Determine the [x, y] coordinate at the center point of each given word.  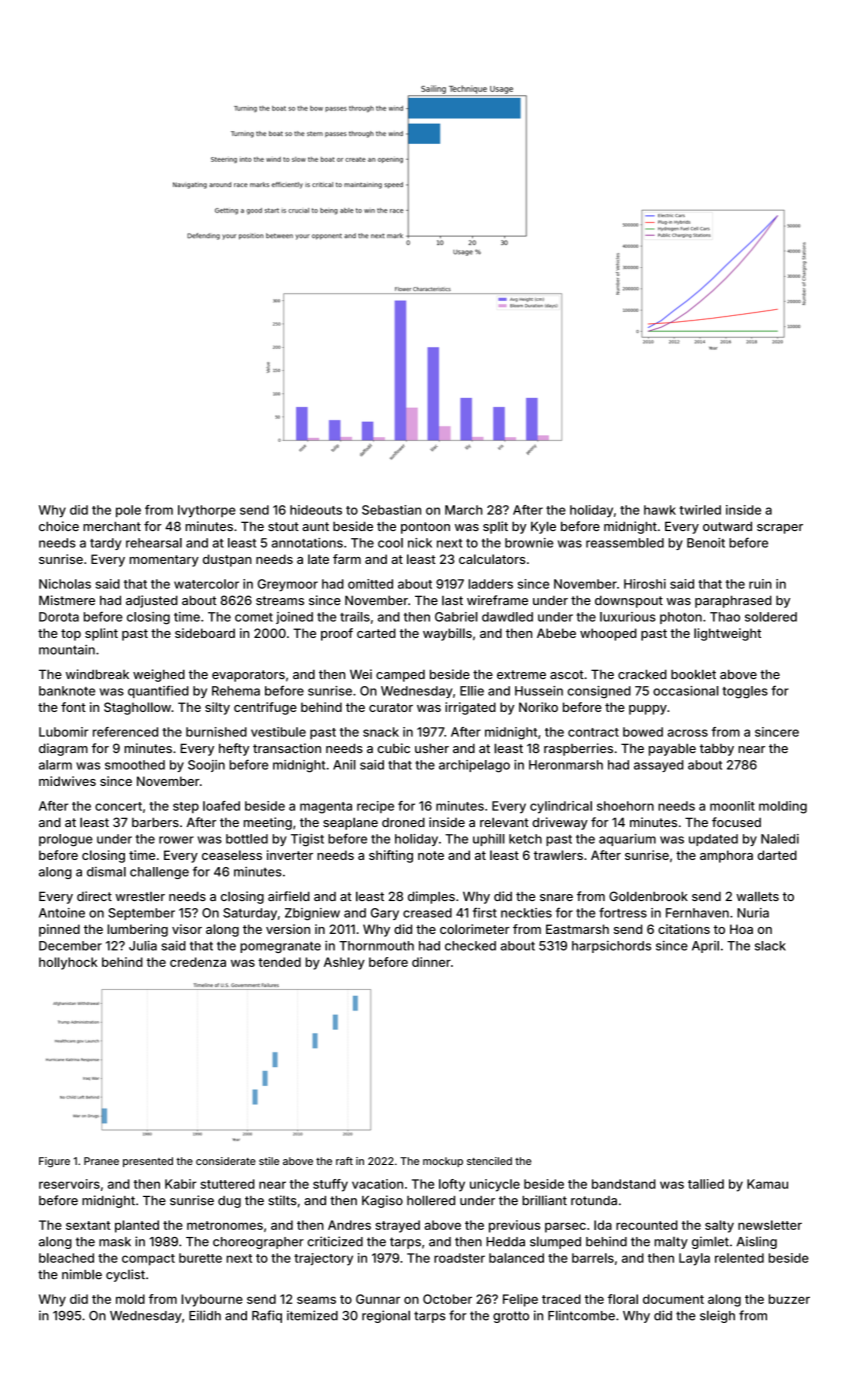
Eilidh [205, 1315]
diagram [63, 749]
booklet [693, 674]
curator [391, 707]
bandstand [624, 1184]
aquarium [627, 840]
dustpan [227, 560]
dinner [431, 962]
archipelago [474, 766]
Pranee [101, 1161]
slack [770, 946]
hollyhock [68, 963]
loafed [221, 806]
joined [294, 618]
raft [344, 1161]
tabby [717, 750]
